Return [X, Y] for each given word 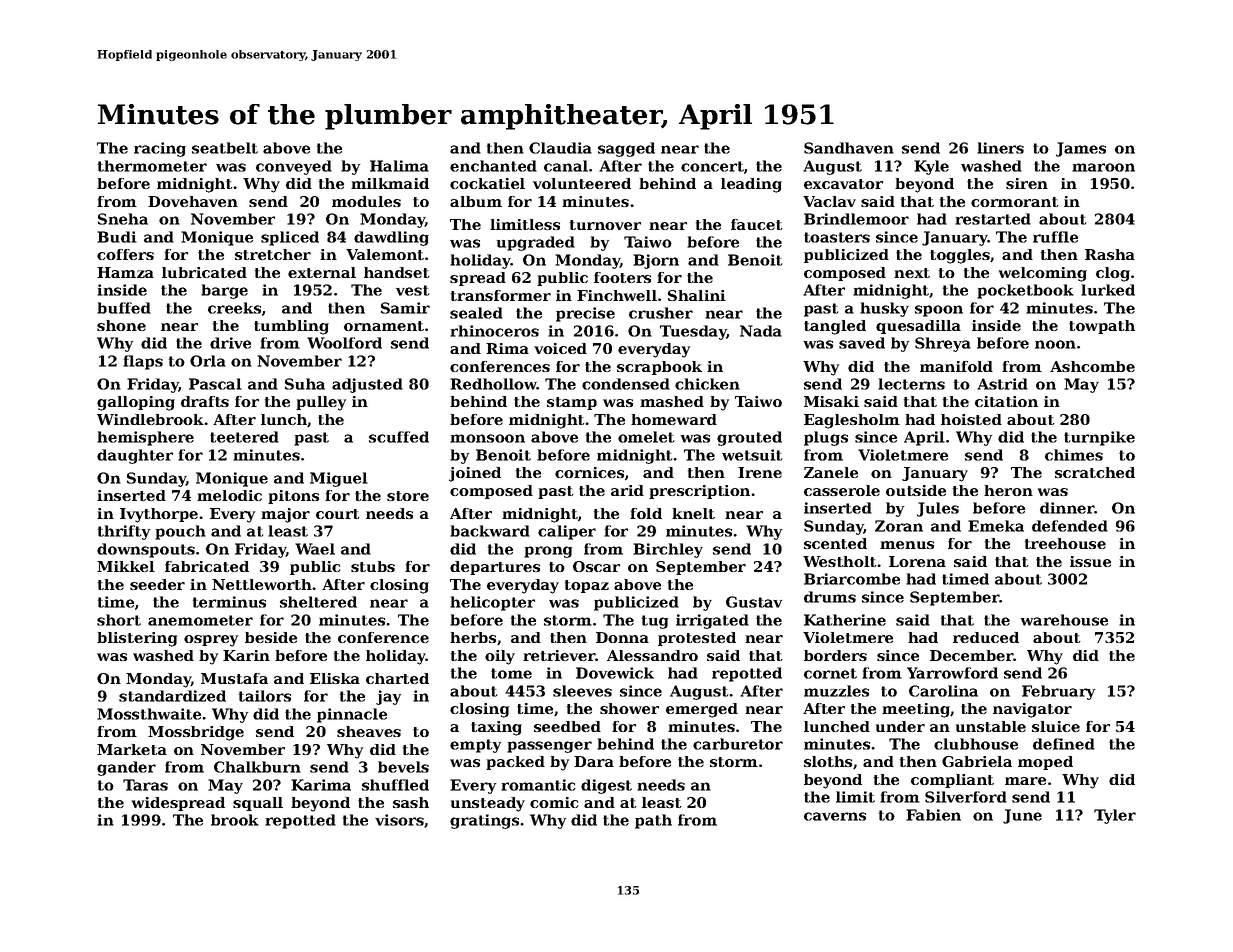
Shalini [697, 295]
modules [366, 201]
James [1081, 149]
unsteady [488, 804]
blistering [137, 639]
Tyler [1115, 816]
